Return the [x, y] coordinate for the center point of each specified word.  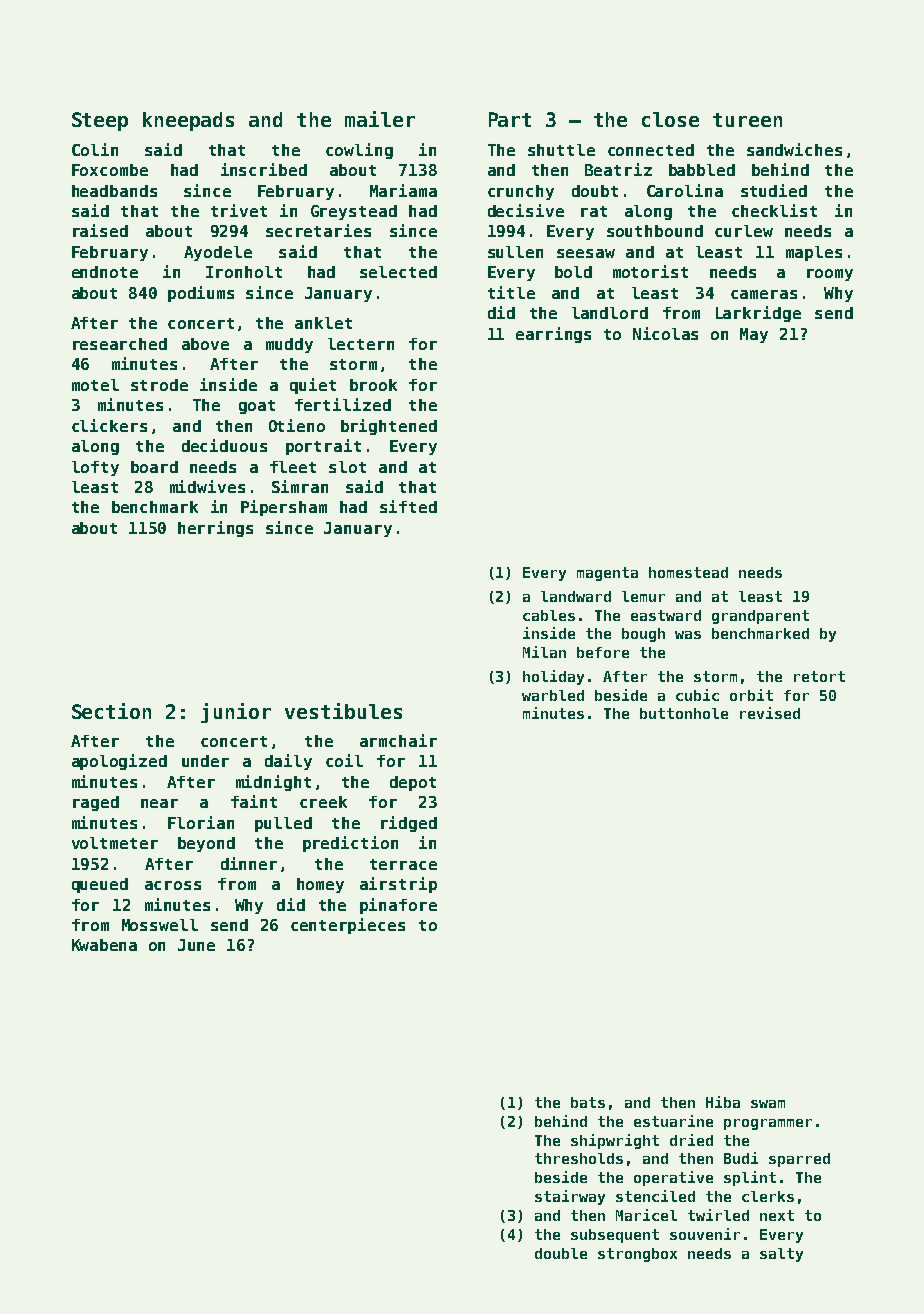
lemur [643, 596]
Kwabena [104, 945]
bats [588, 1102]
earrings [553, 335]
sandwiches [794, 149]
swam [768, 1104]
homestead [688, 572]
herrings [215, 529]
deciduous [224, 445]
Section [111, 711]
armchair [398, 740]
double [561, 1253]
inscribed [264, 169]
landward [576, 596]
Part [510, 119]
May [754, 335]
